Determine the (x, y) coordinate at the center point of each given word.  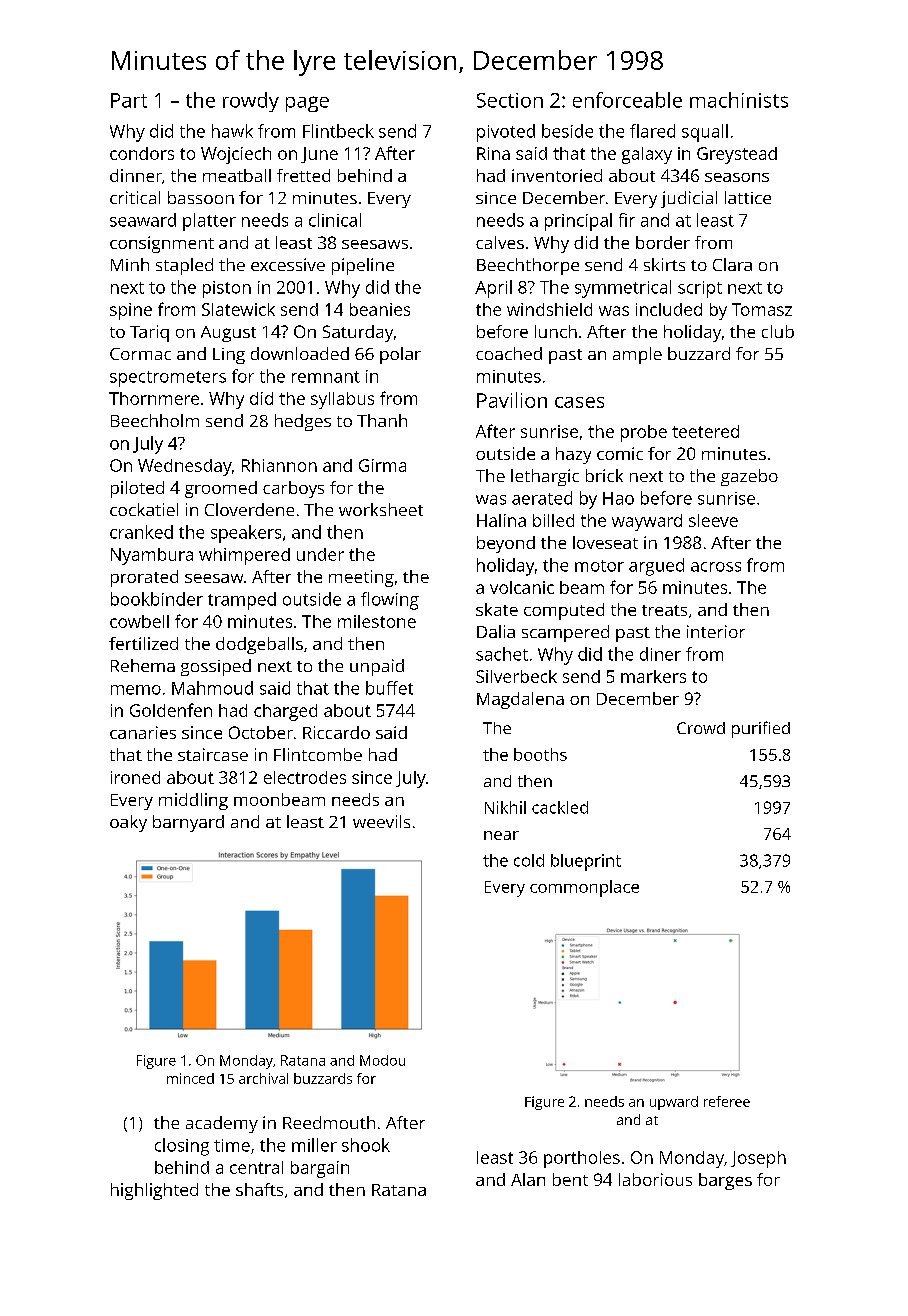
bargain (320, 1169)
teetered (705, 431)
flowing (390, 601)
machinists (739, 100)
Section (510, 100)
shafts (259, 1189)
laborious (655, 1179)
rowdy (251, 102)
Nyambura (152, 556)
